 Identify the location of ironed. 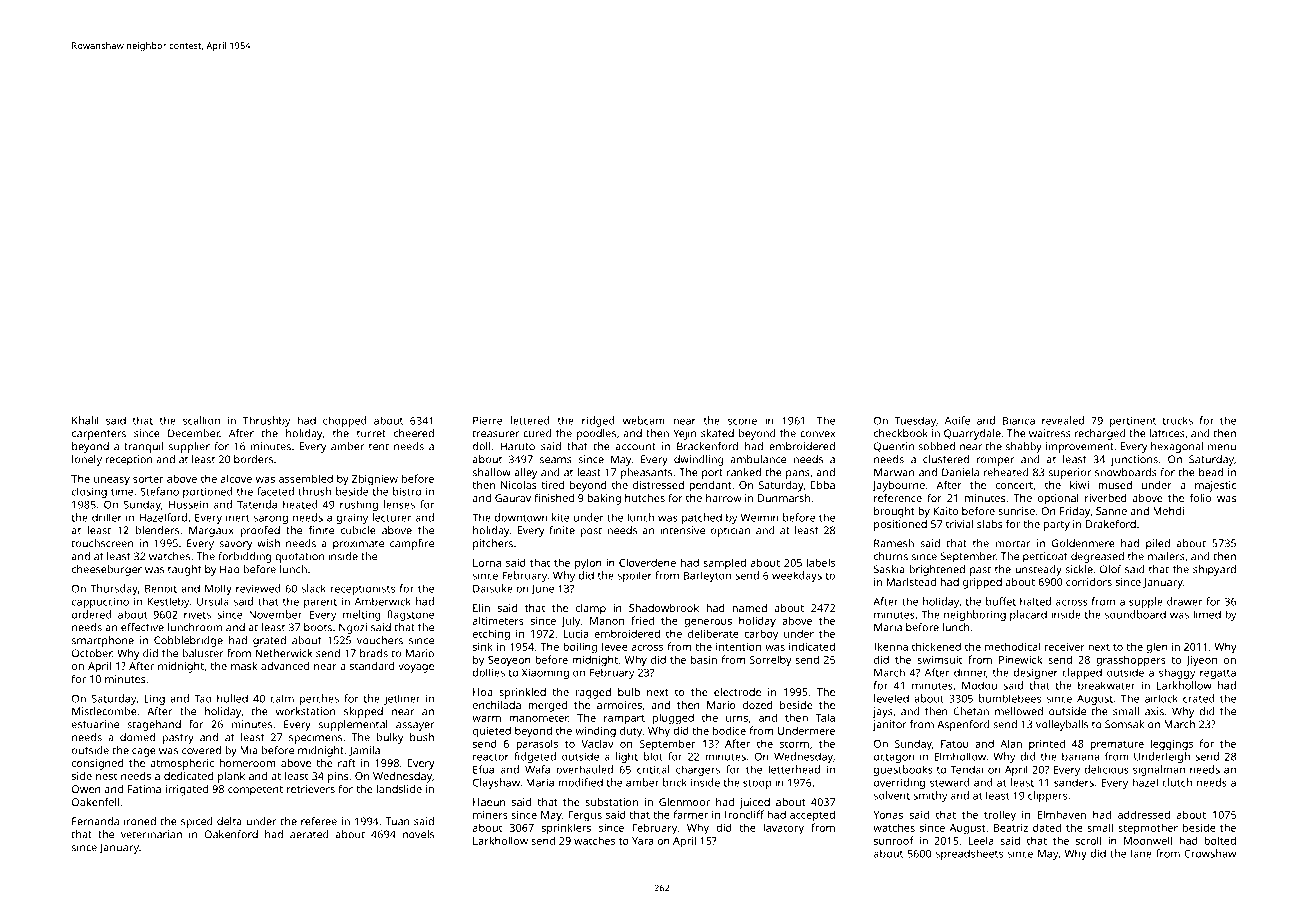
(140, 821).
